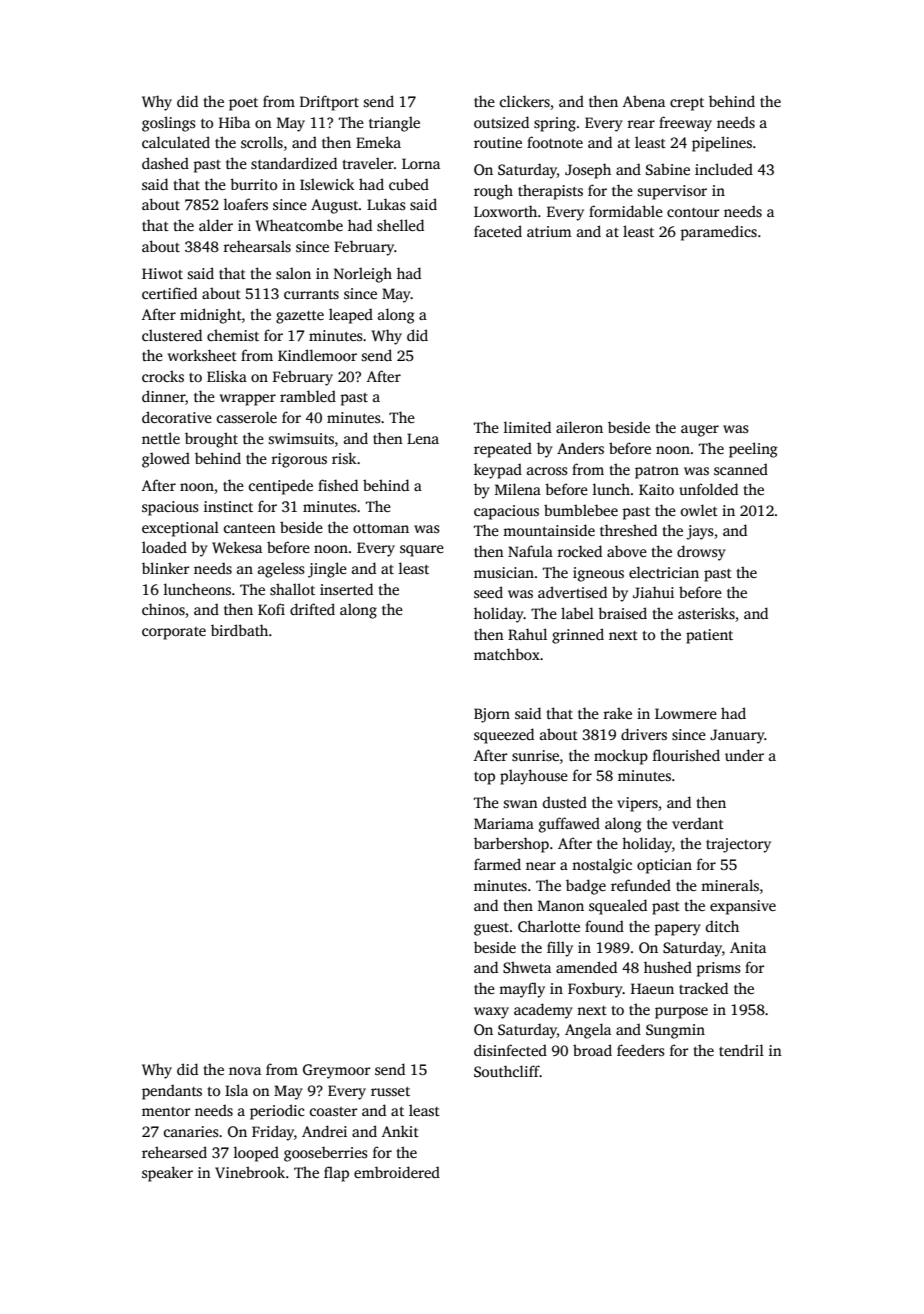  Describe the element at coordinates (525, 101) in the screenshot. I see `clickers` at that location.
